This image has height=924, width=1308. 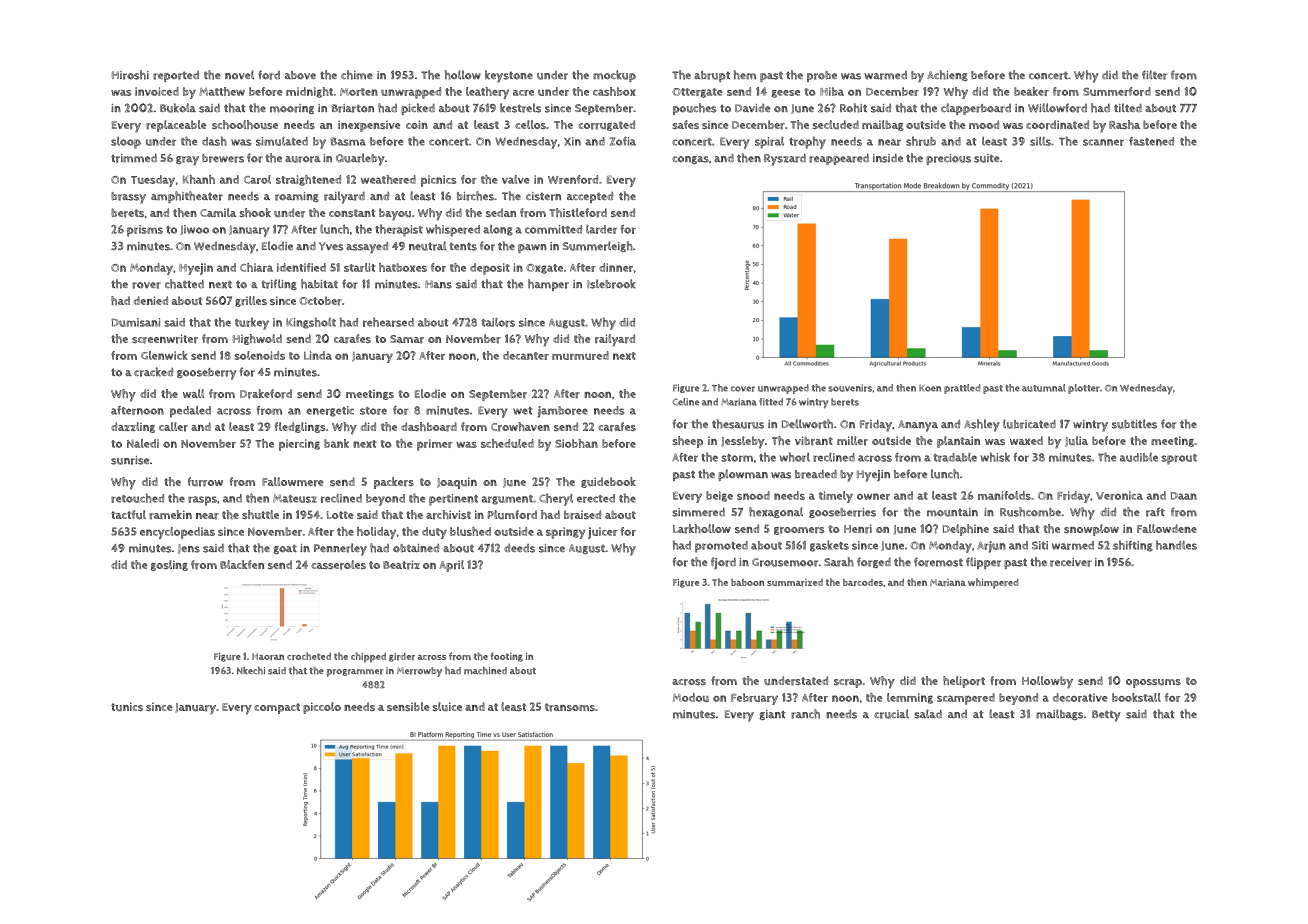 I want to click on caller, so click(x=173, y=427).
